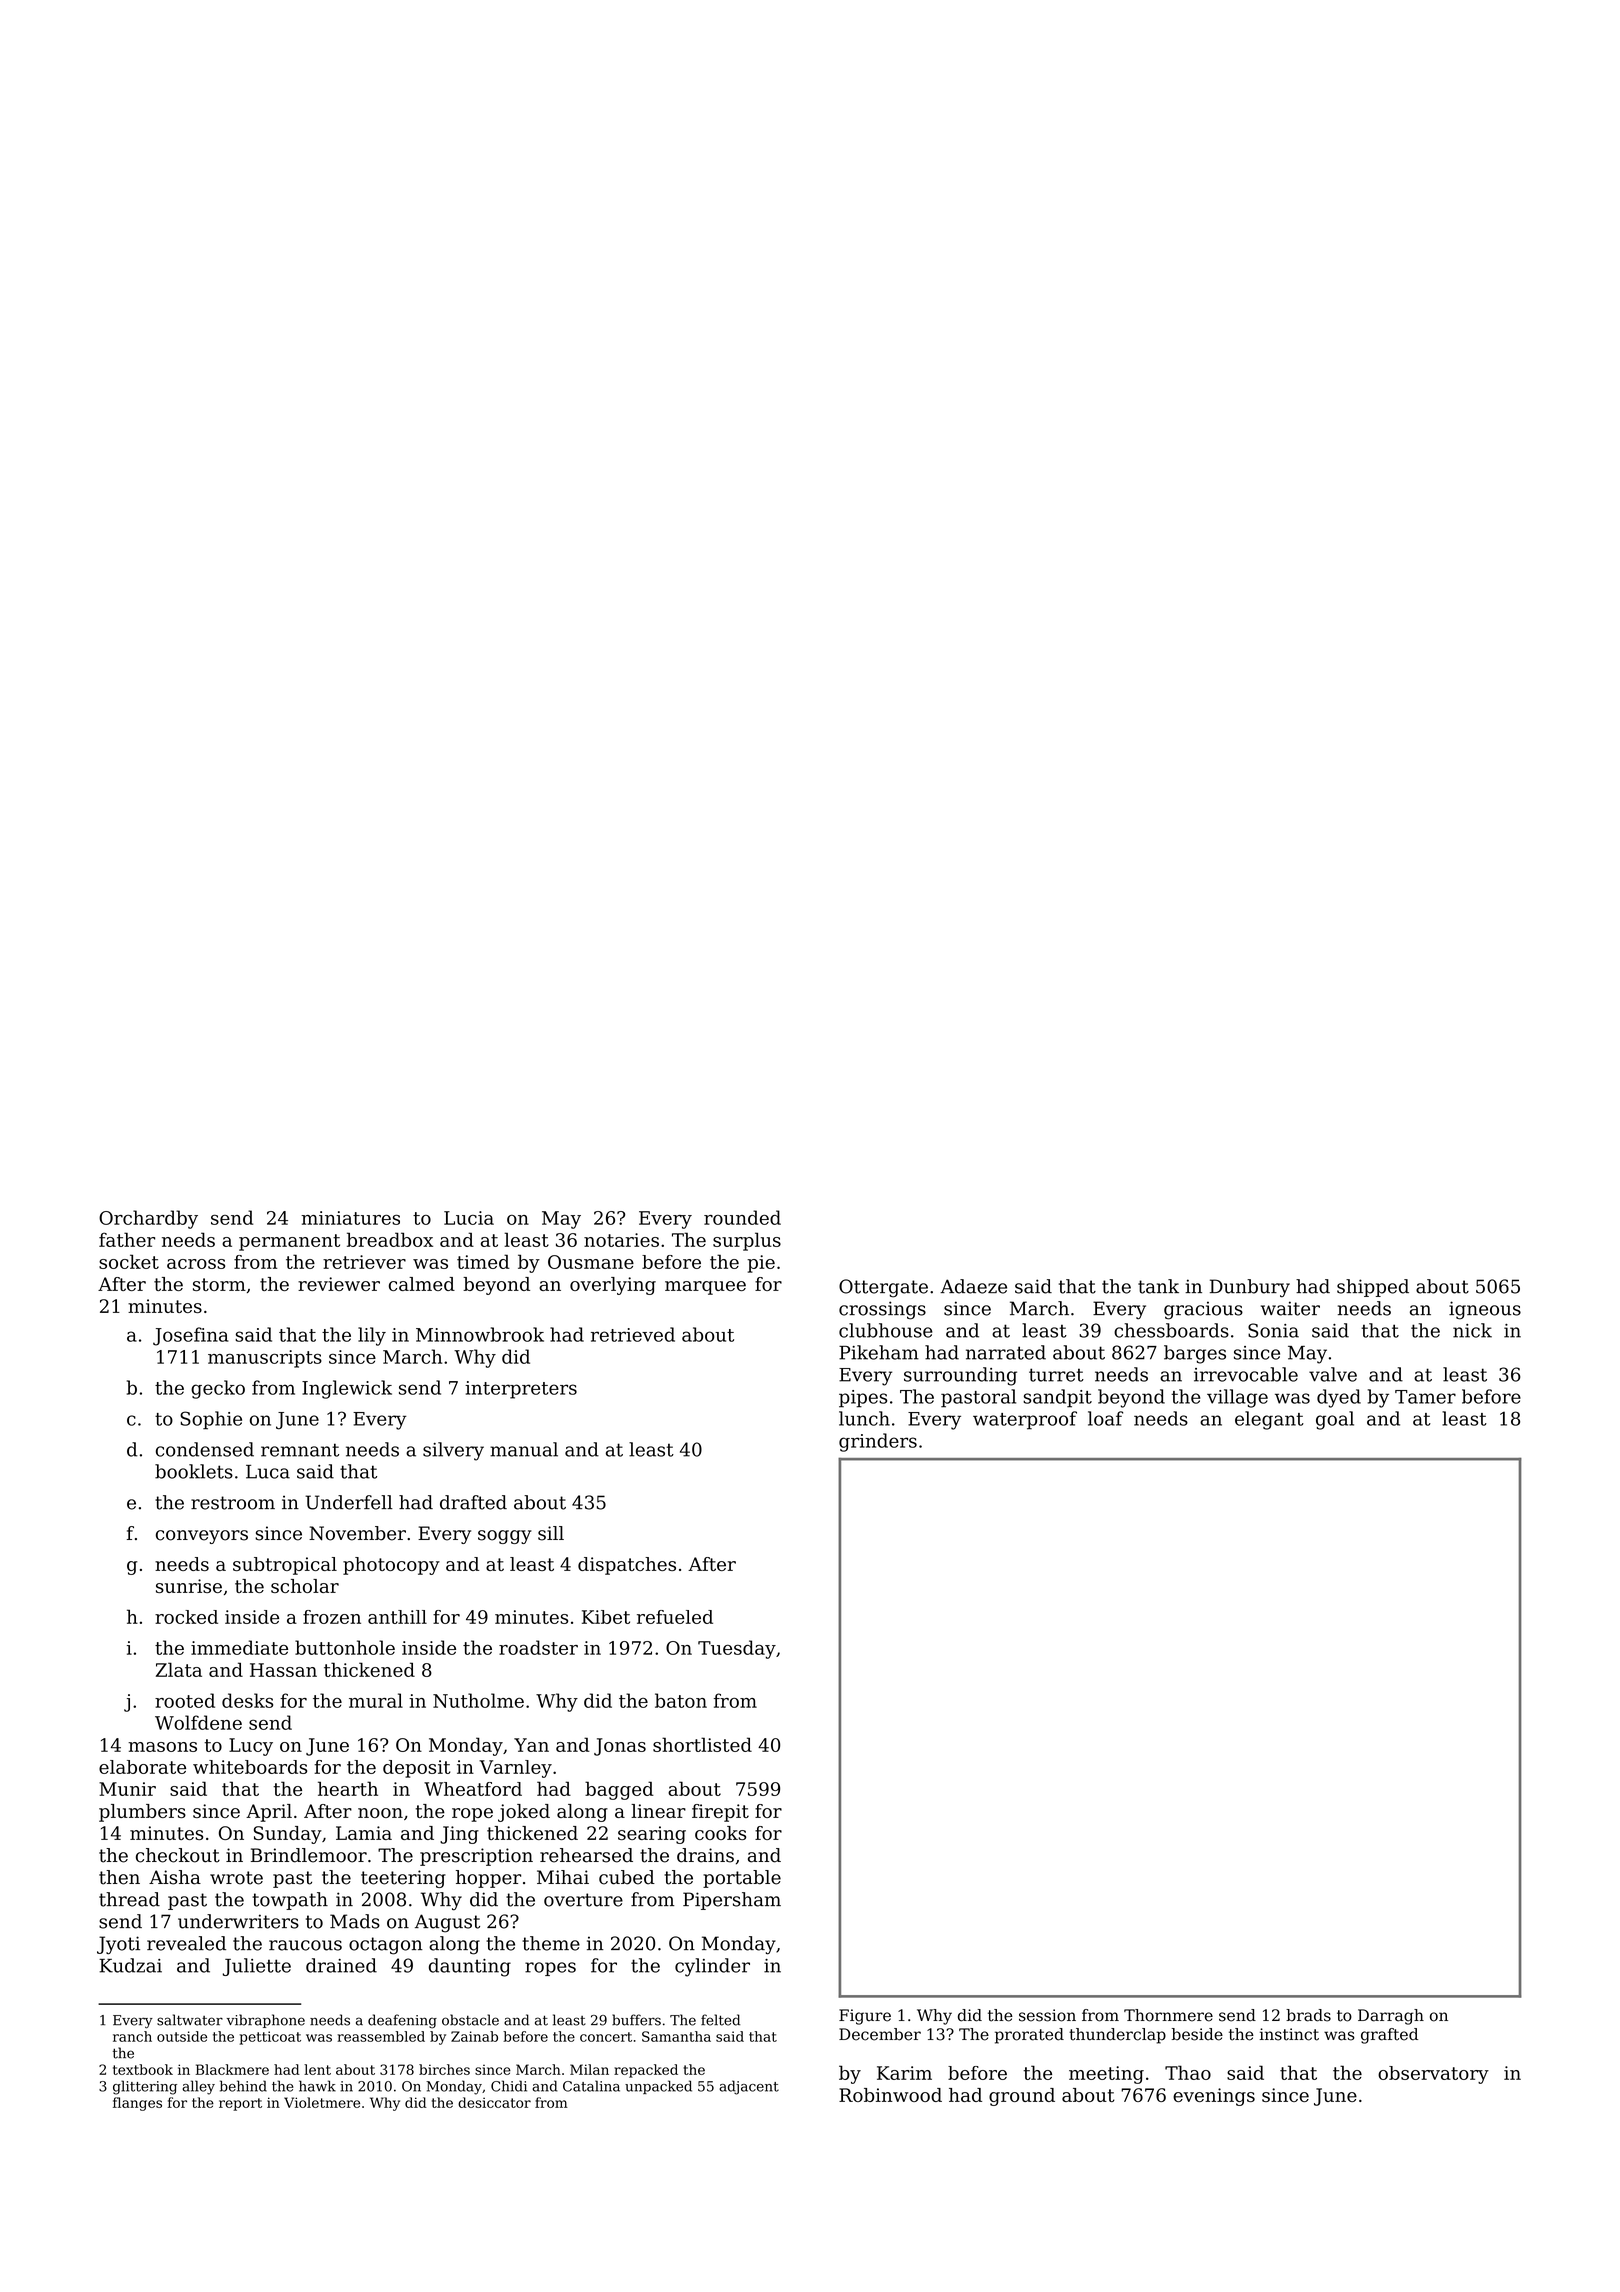 The width and height of the image is (1620, 2292). What do you see at coordinates (322, 2102) in the image?
I see `Violetmere` at bounding box center [322, 2102].
